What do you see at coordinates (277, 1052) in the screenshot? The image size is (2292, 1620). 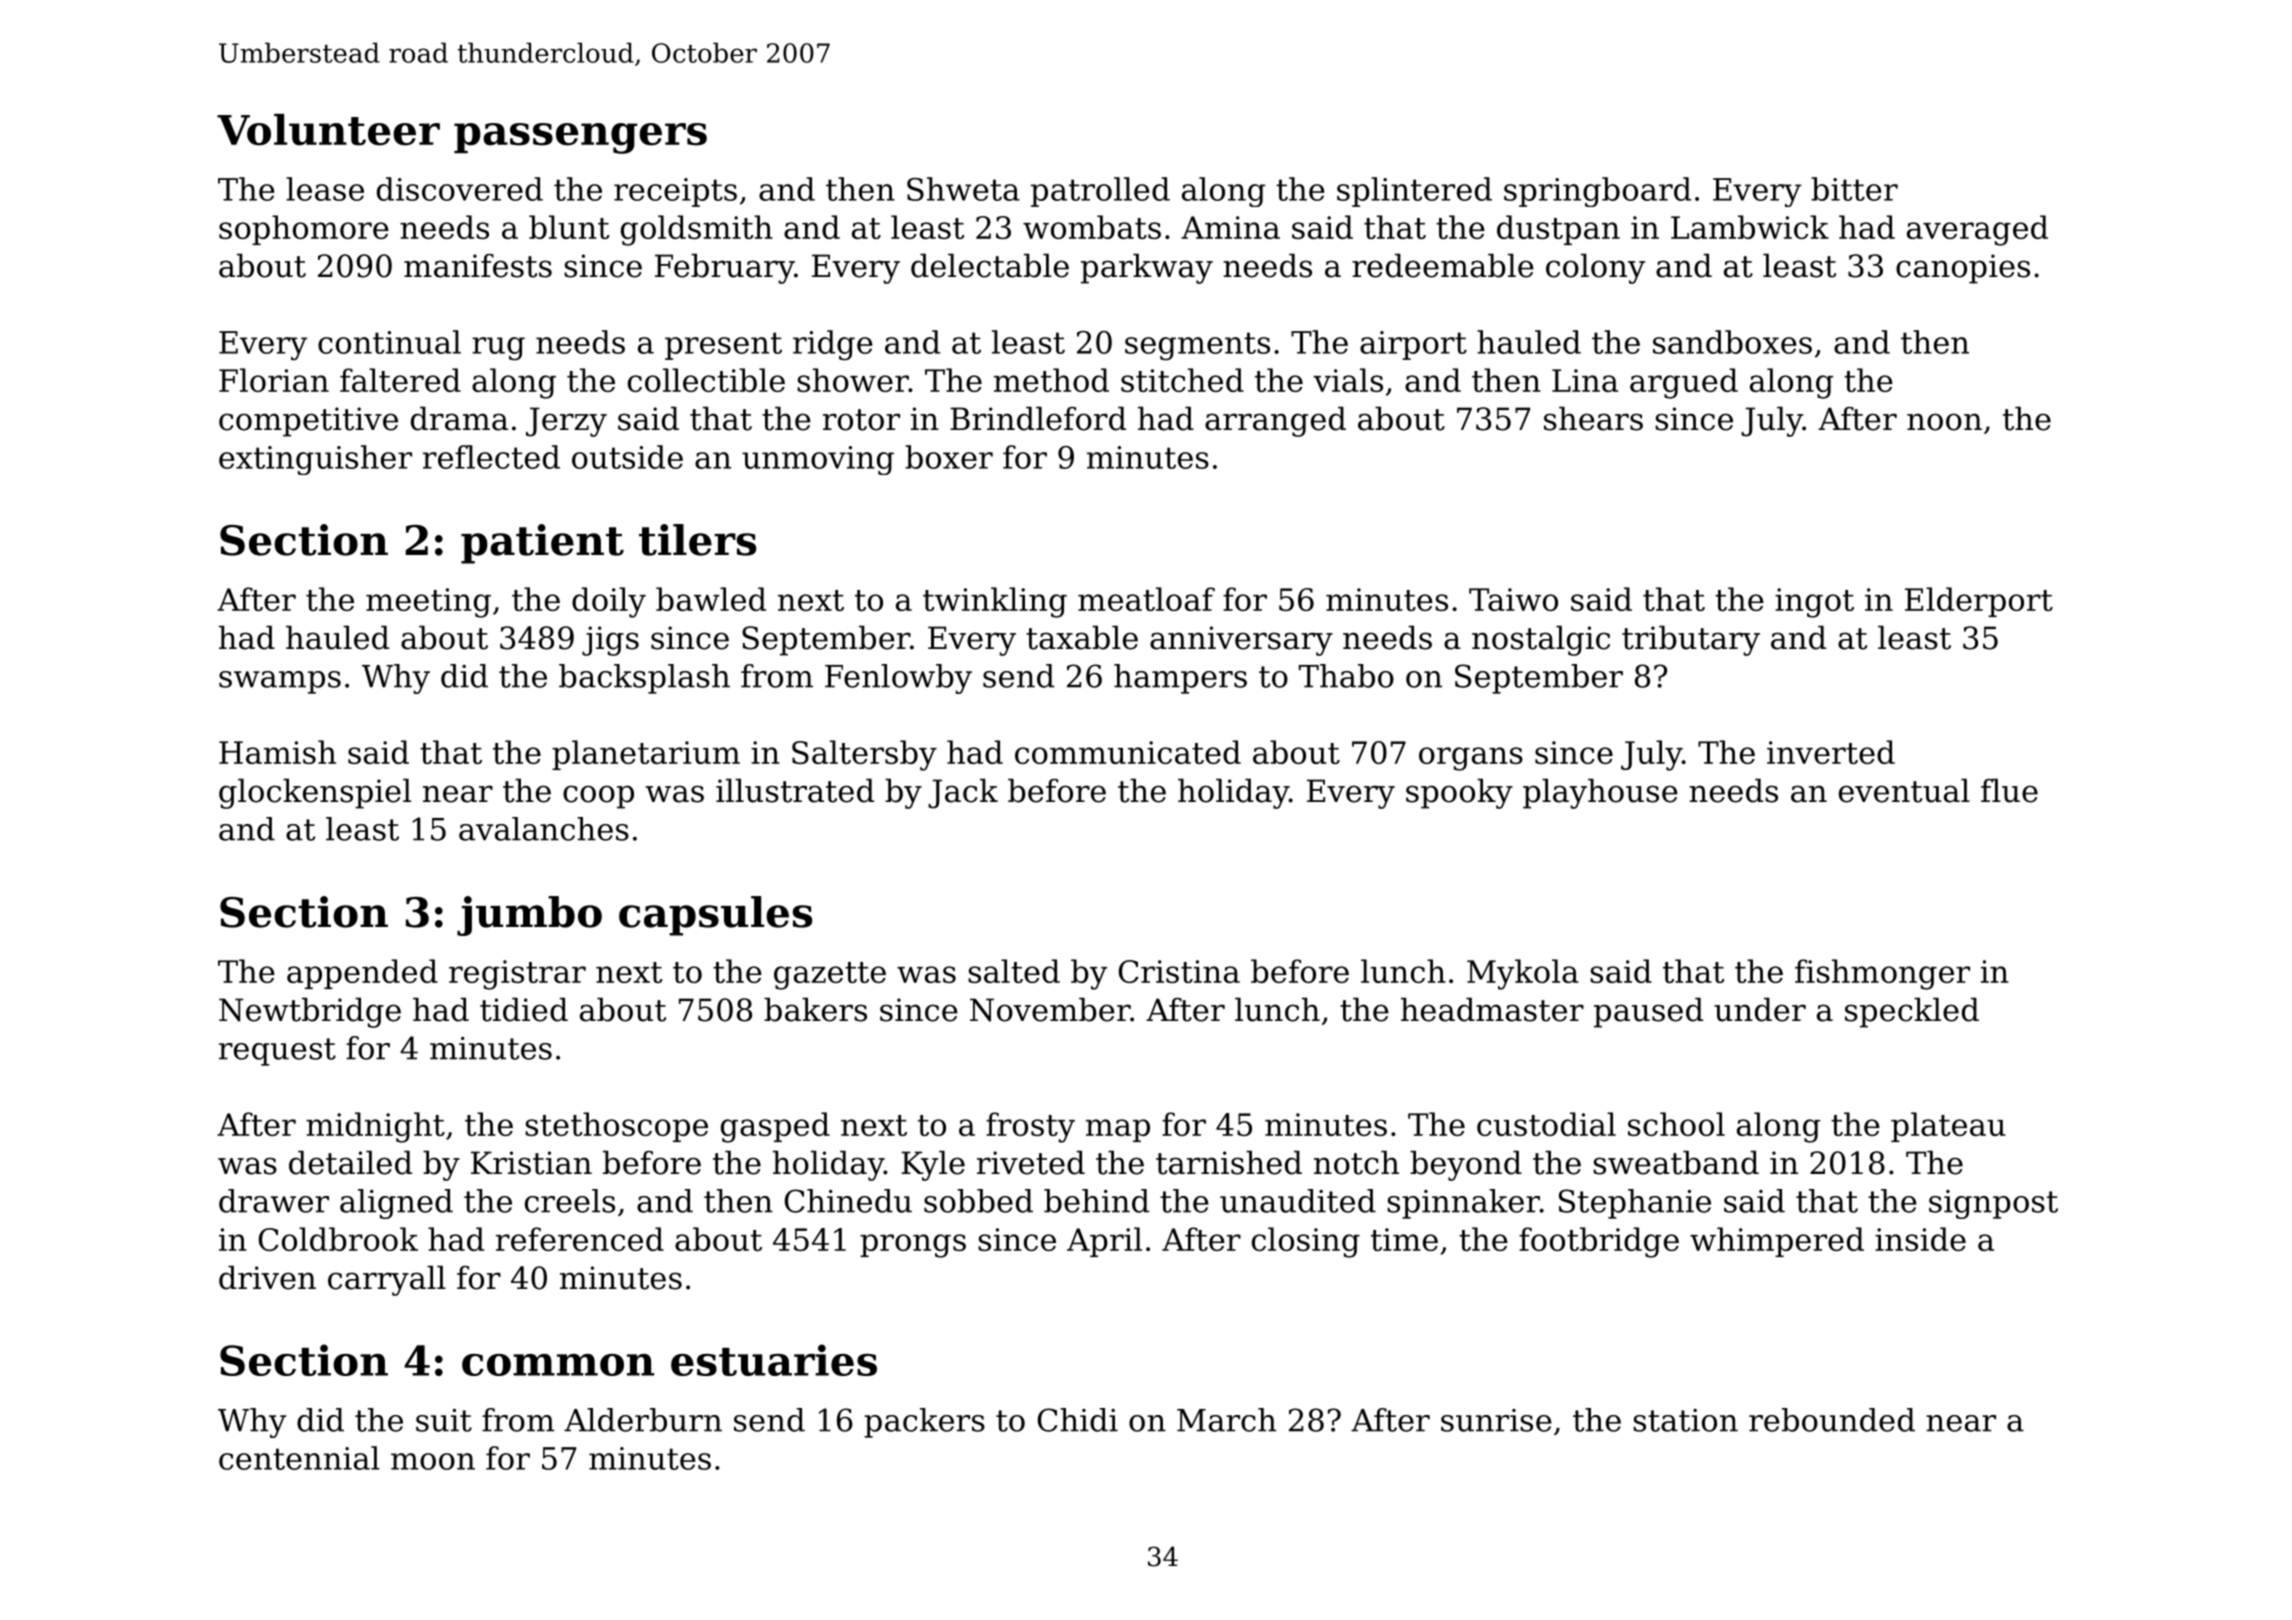 I see `request` at bounding box center [277, 1052].
